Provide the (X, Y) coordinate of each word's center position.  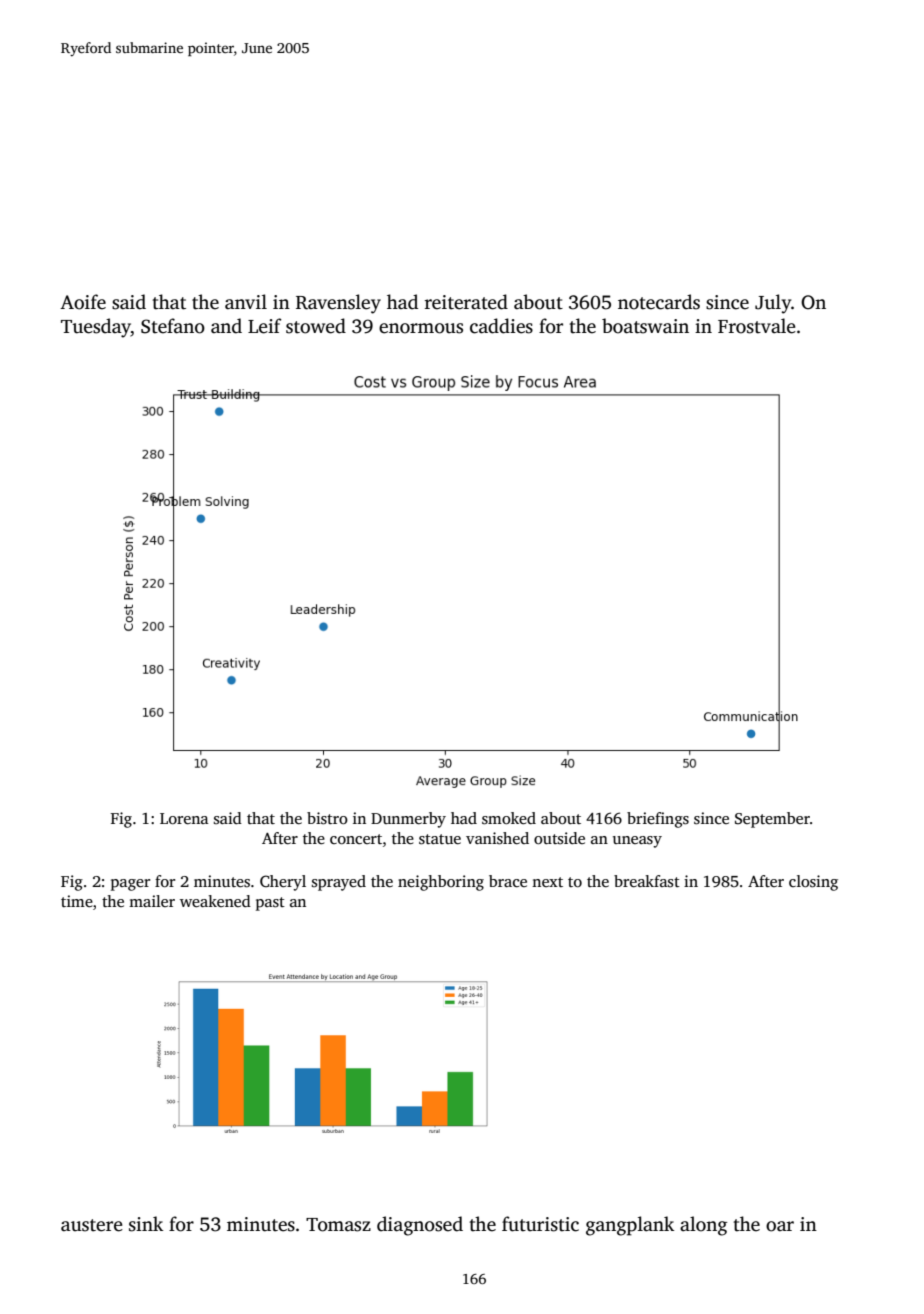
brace (508, 881)
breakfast (647, 881)
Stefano (173, 326)
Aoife (83, 302)
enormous (421, 328)
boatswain (645, 326)
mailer (152, 901)
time (77, 901)
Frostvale (757, 326)
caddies (501, 326)
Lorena (184, 818)
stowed (316, 326)
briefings (658, 820)
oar (780, 1226)
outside (559, 838)
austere (92, 1225)
